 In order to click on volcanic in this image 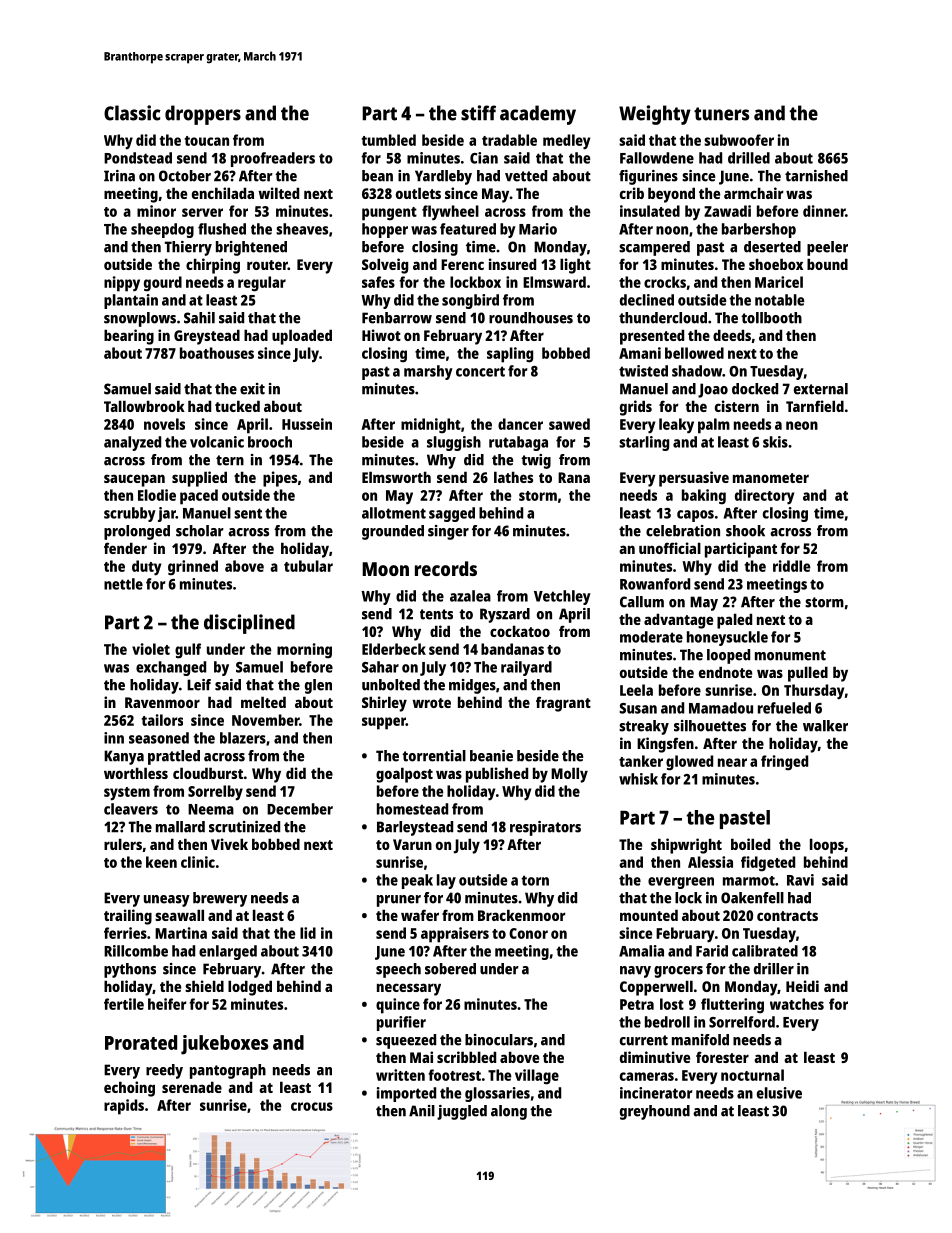, I will do `click(217, 442)`.
